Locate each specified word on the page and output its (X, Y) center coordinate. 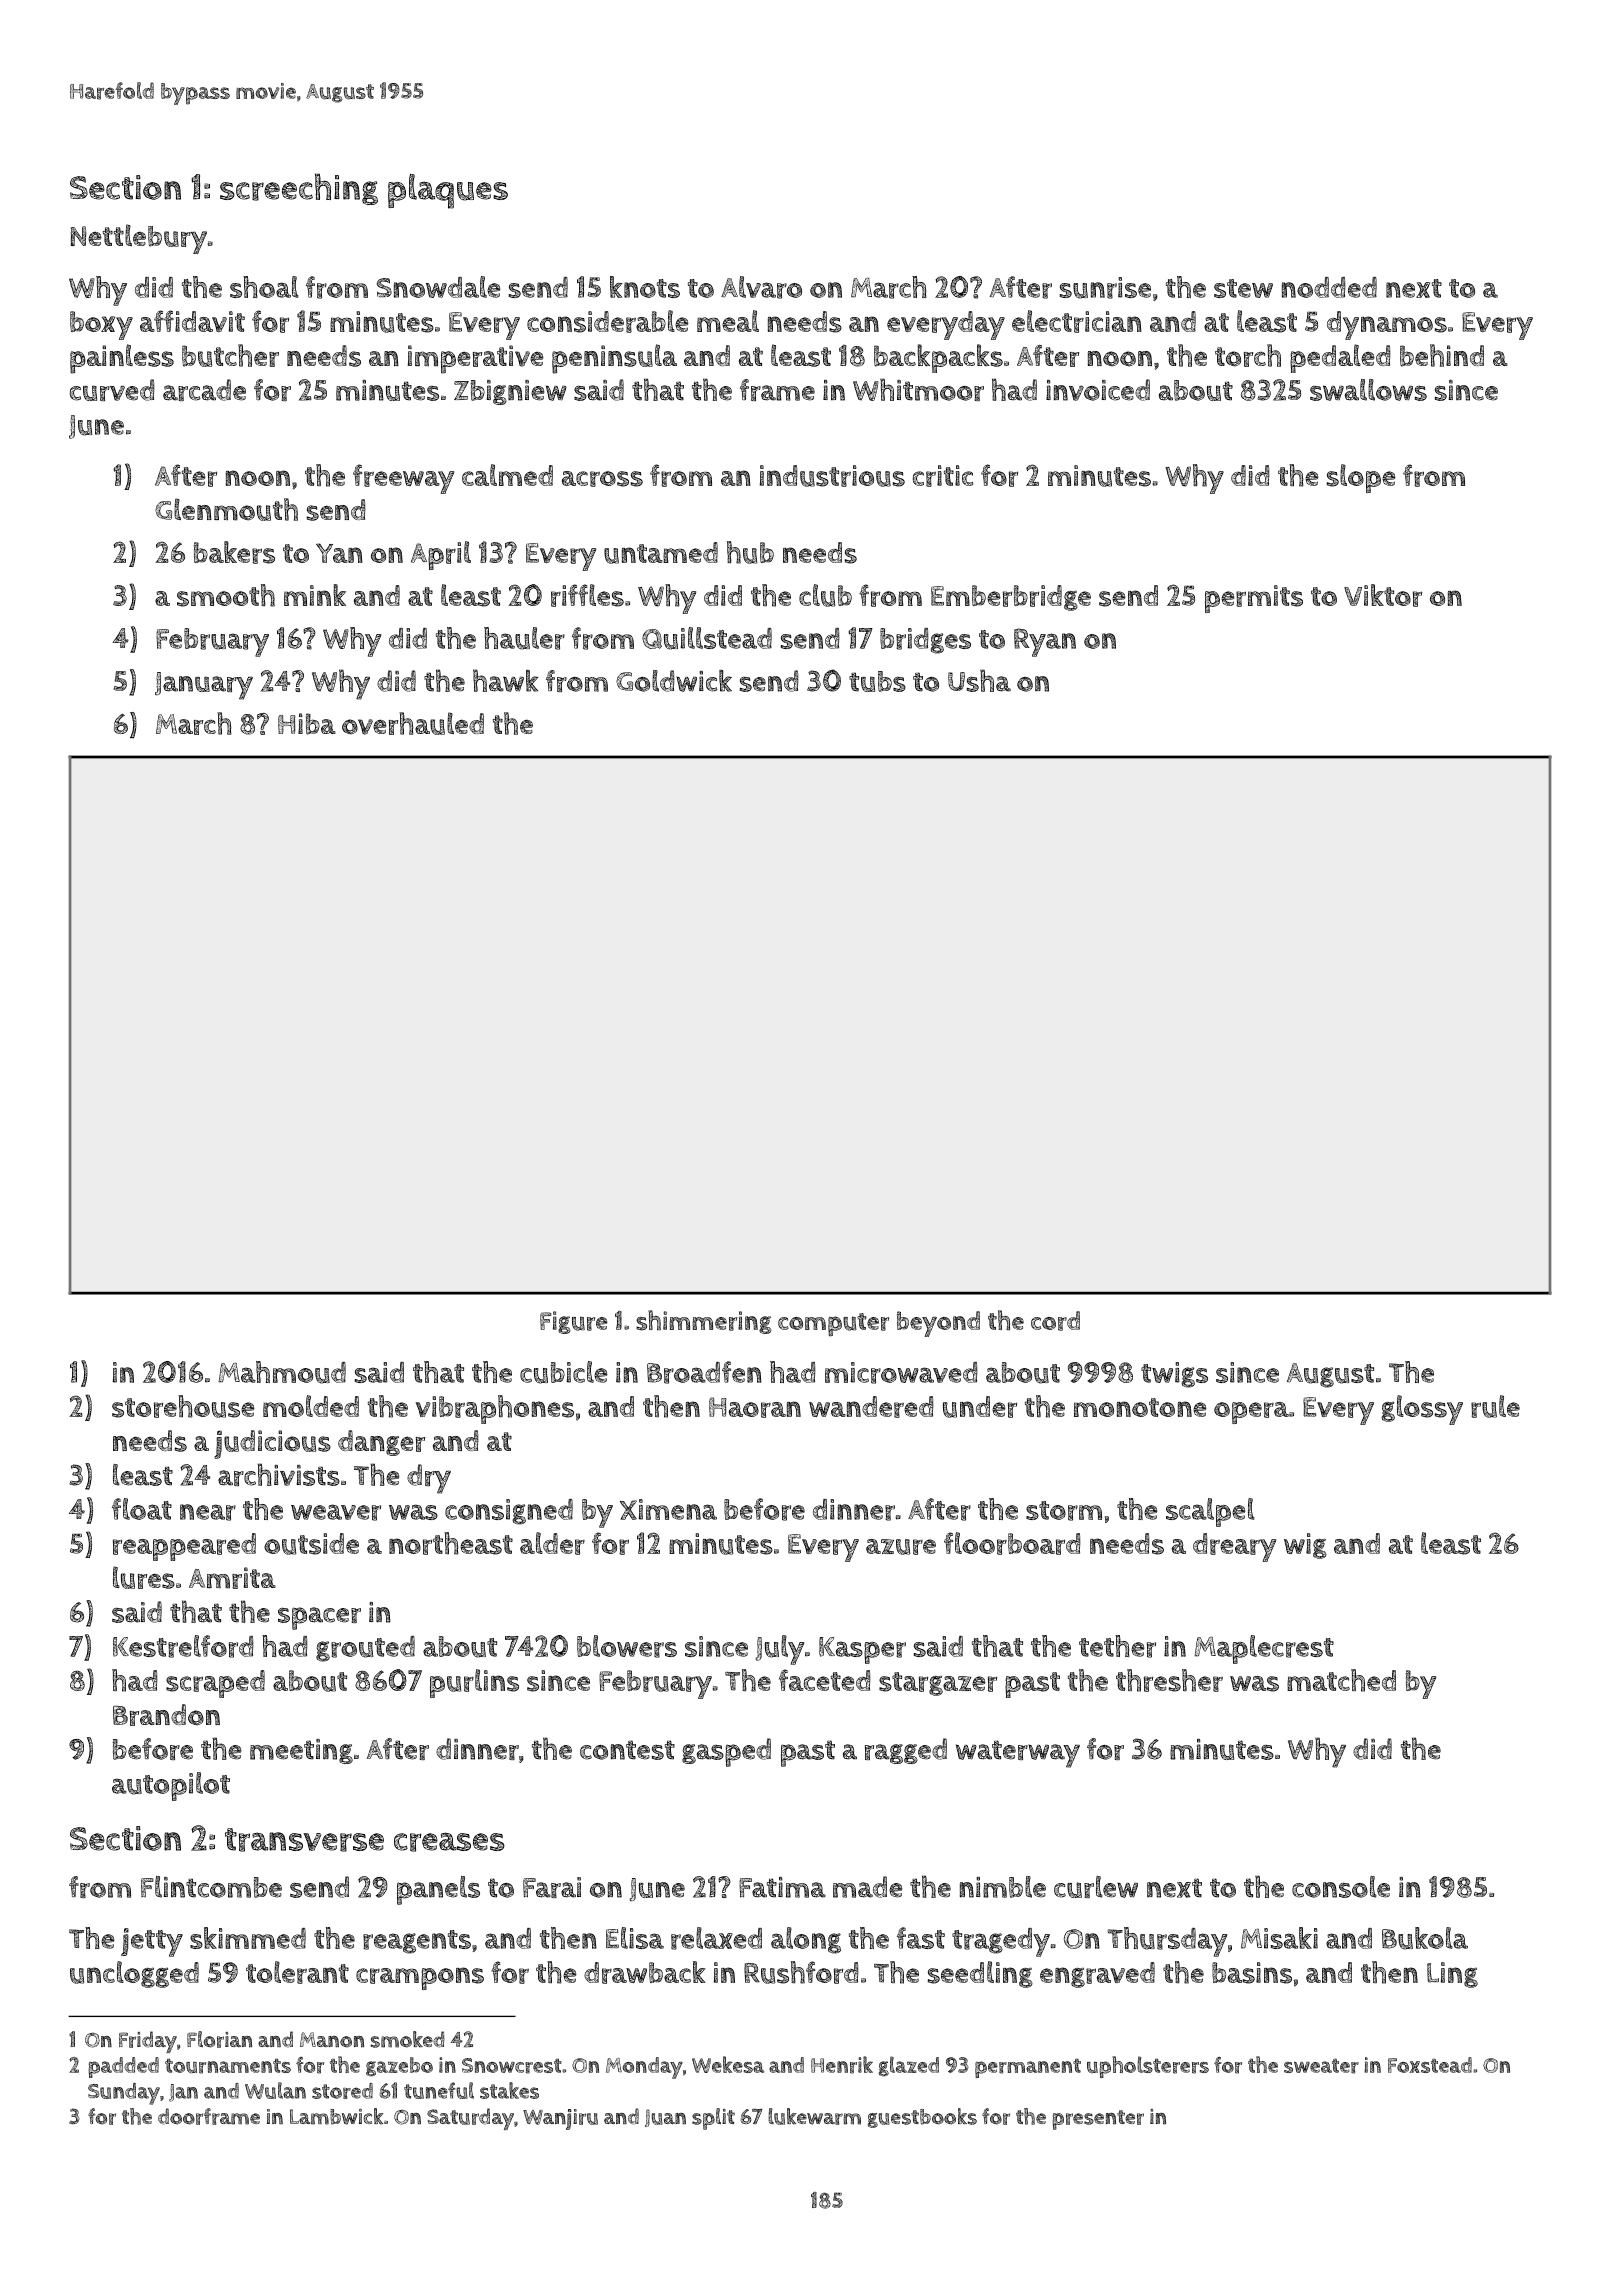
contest (627, 1750)
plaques (448, 191)
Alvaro (761, 287)
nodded (1329, 287)
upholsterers (1148, 2067)
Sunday (124, 2094)
